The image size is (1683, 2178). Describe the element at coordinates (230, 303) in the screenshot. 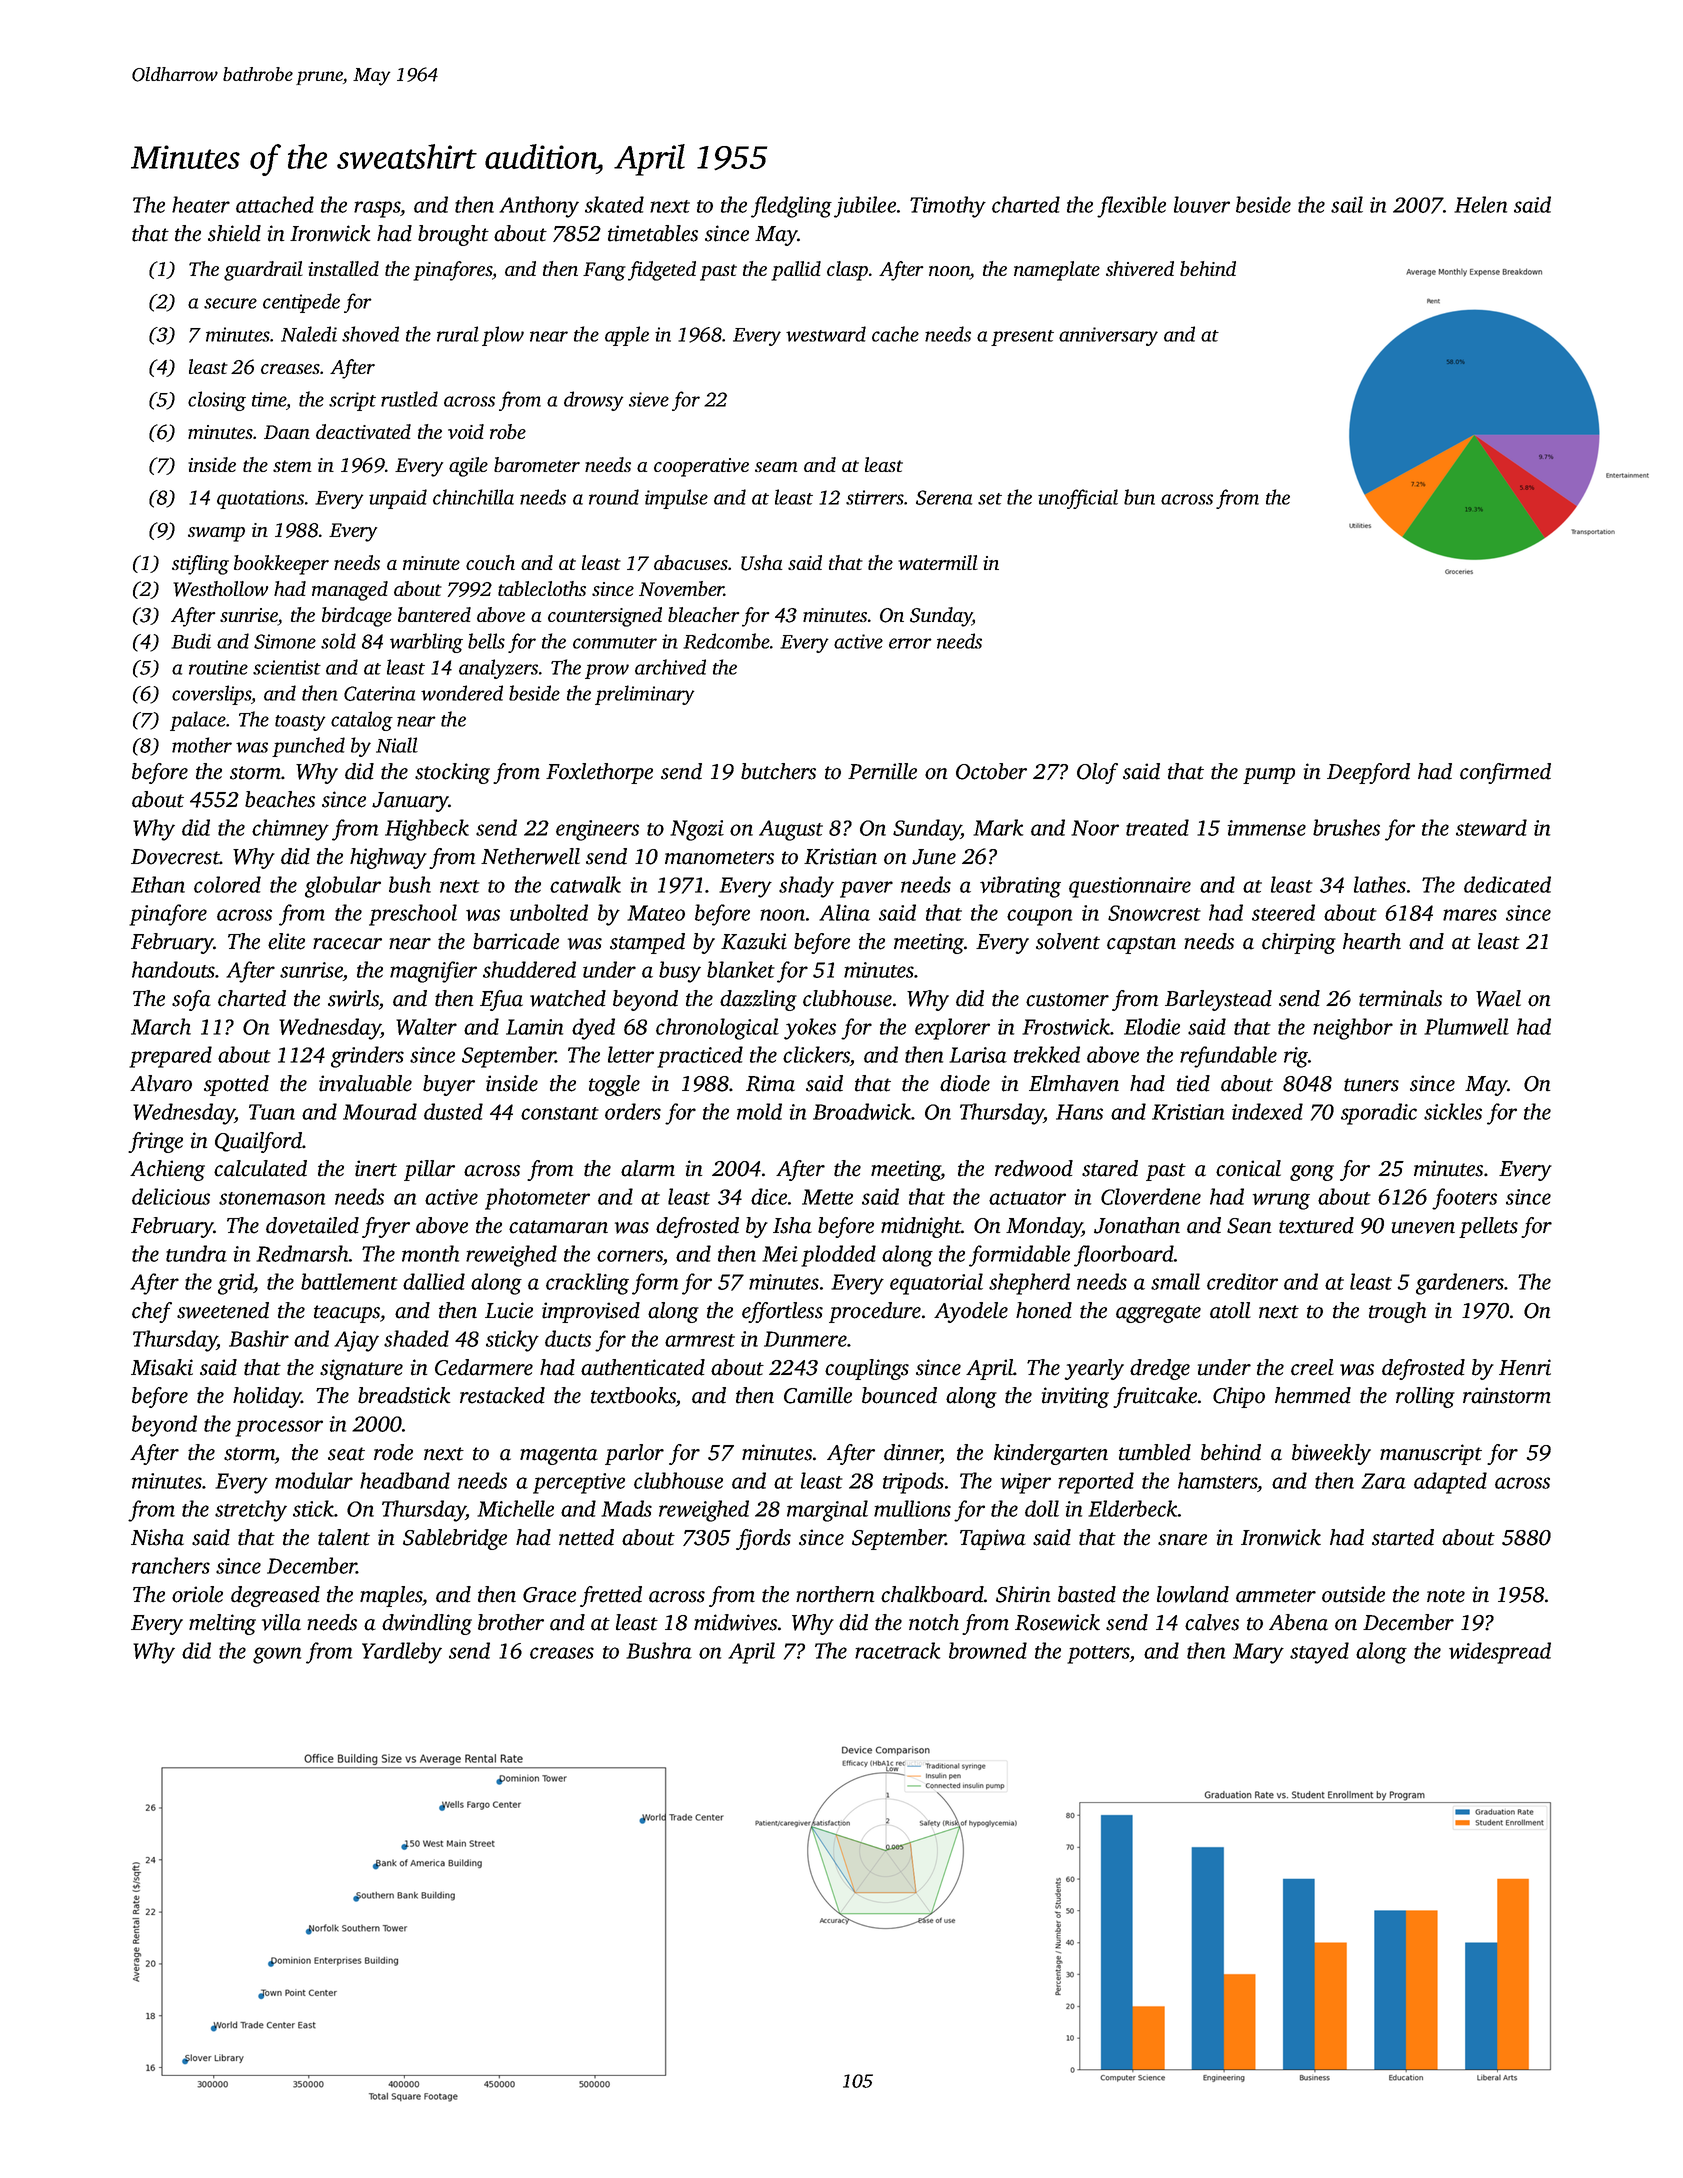

I see `secure` at that location.
